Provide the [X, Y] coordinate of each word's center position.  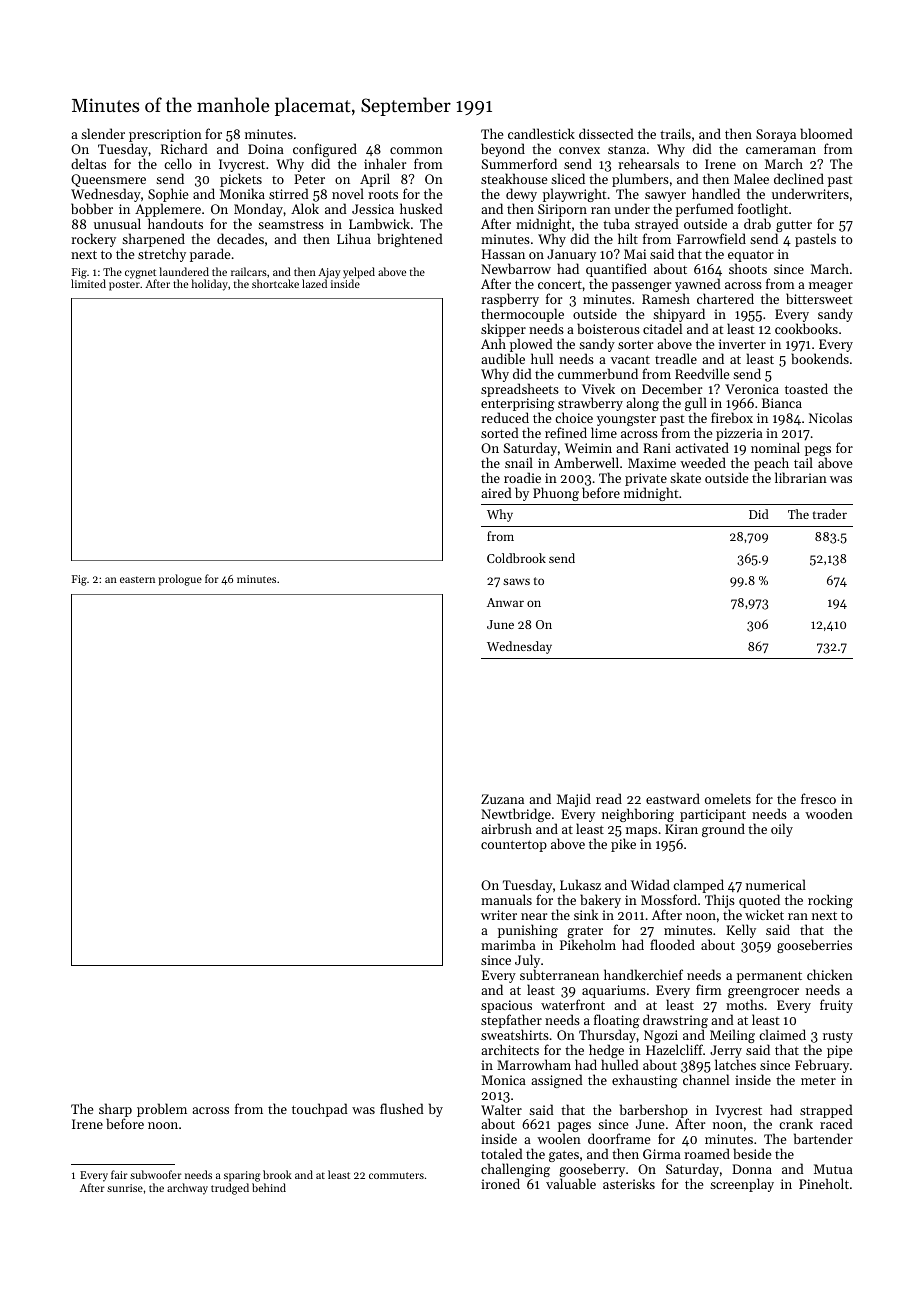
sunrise [125, 1188]
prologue [180, 580]
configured [324, 151]
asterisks [629, 1184]
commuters [396, 1175]
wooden [829, 813]
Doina [266, 149]
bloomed [826, 133]
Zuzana [502, 799]
